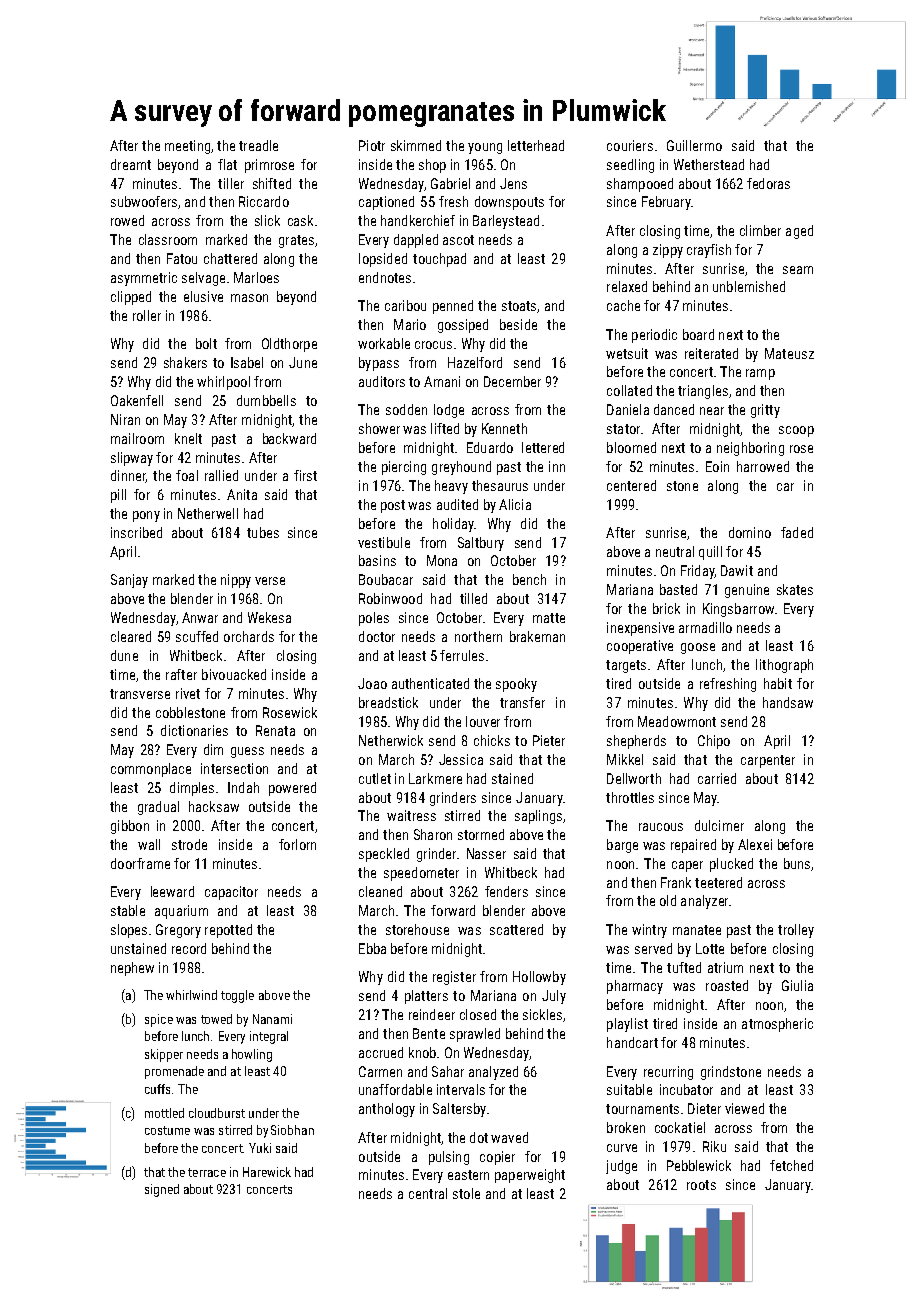 Image resolution: width=924 pixels, height=1308 pixels. What do you see at coordinates (269, 617) in the page?
I see `Wekesa` at bounding box center [269, 617].
